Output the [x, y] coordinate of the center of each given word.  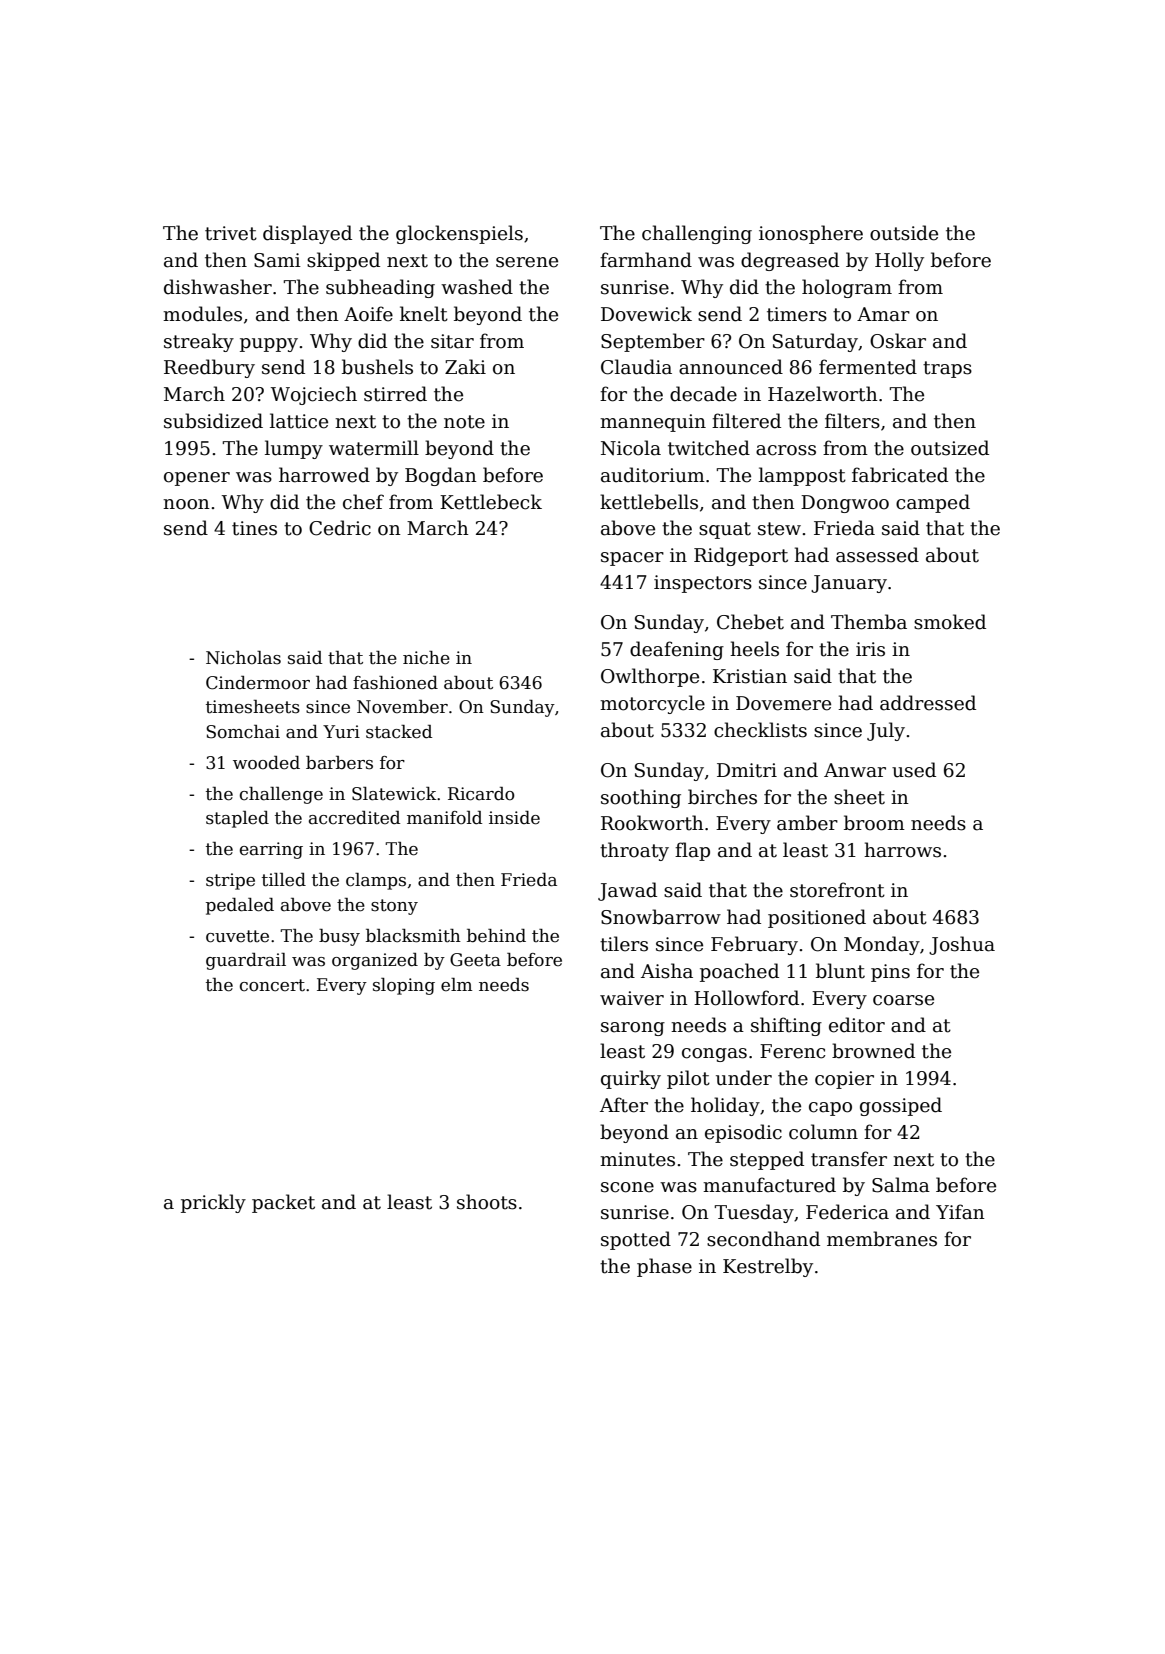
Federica [847, 1212]
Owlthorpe [650, 677]
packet [283, 1203]
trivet [231, 233]
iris [870, 649]
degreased [790, 261]
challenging [697, 234]
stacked [399, 732]
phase [664, 1267]
